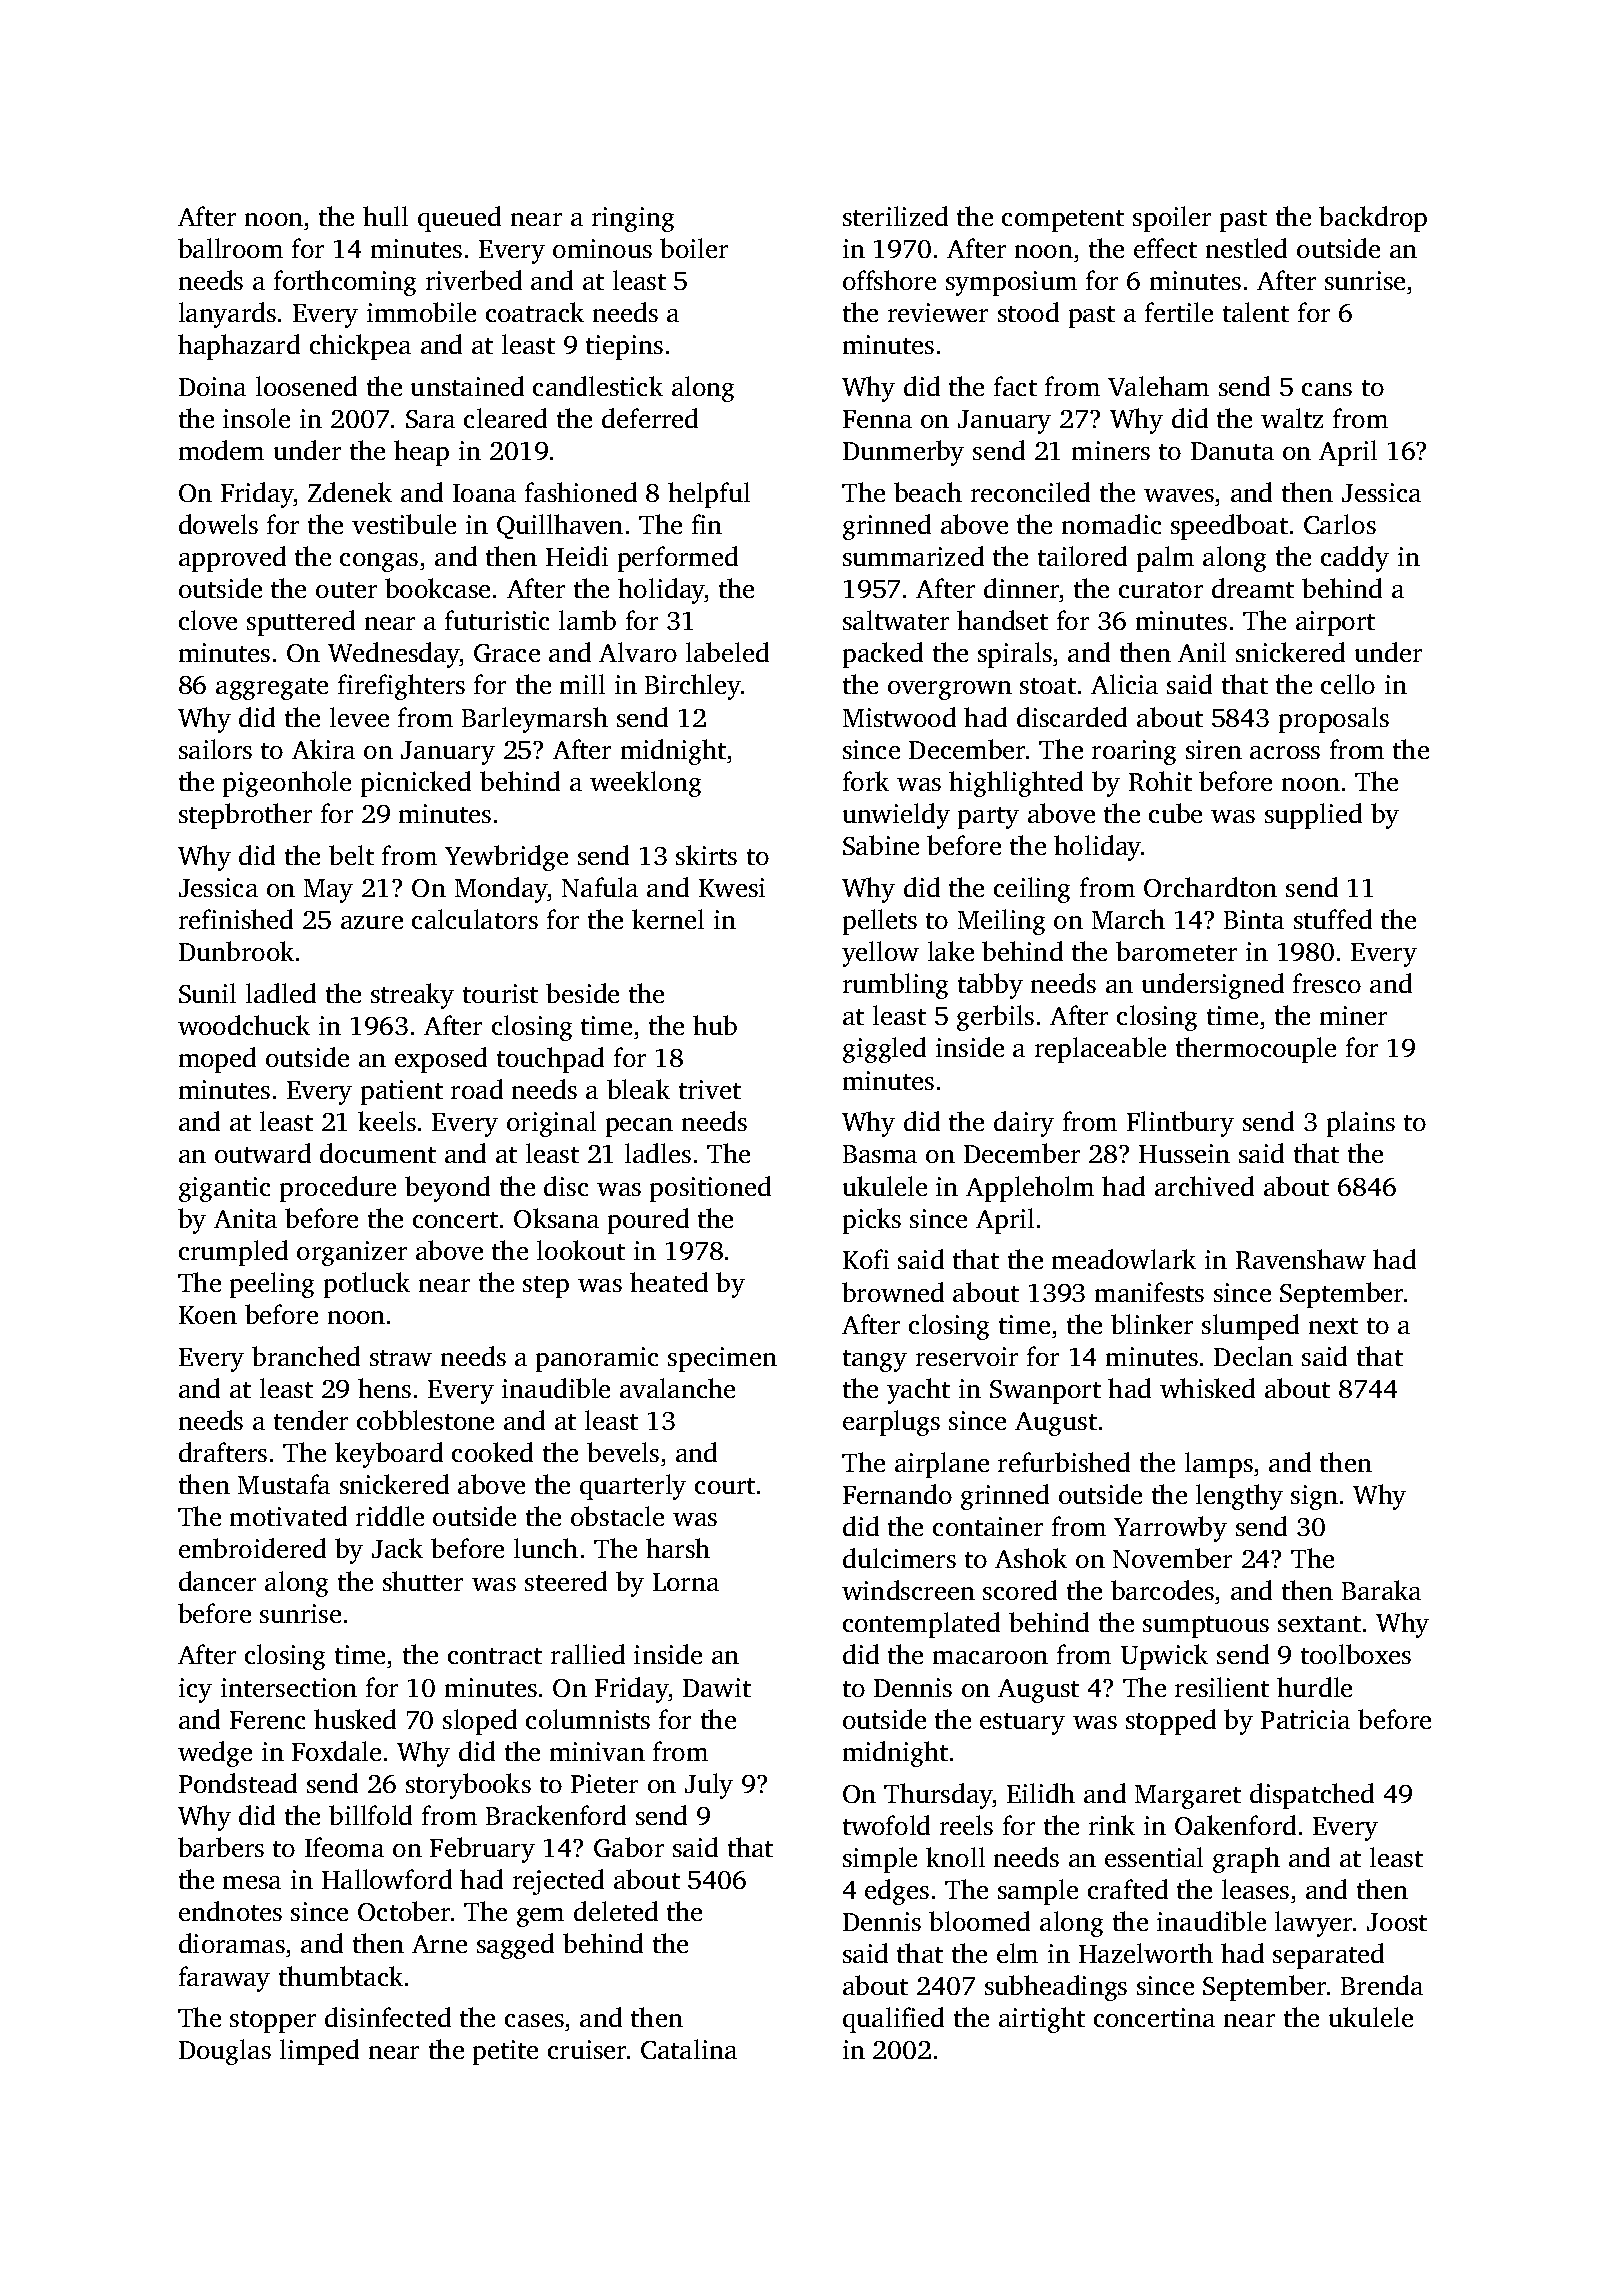 This page has height=2292, width=1620. I want to click on Douglas, so click(225, 2052).
